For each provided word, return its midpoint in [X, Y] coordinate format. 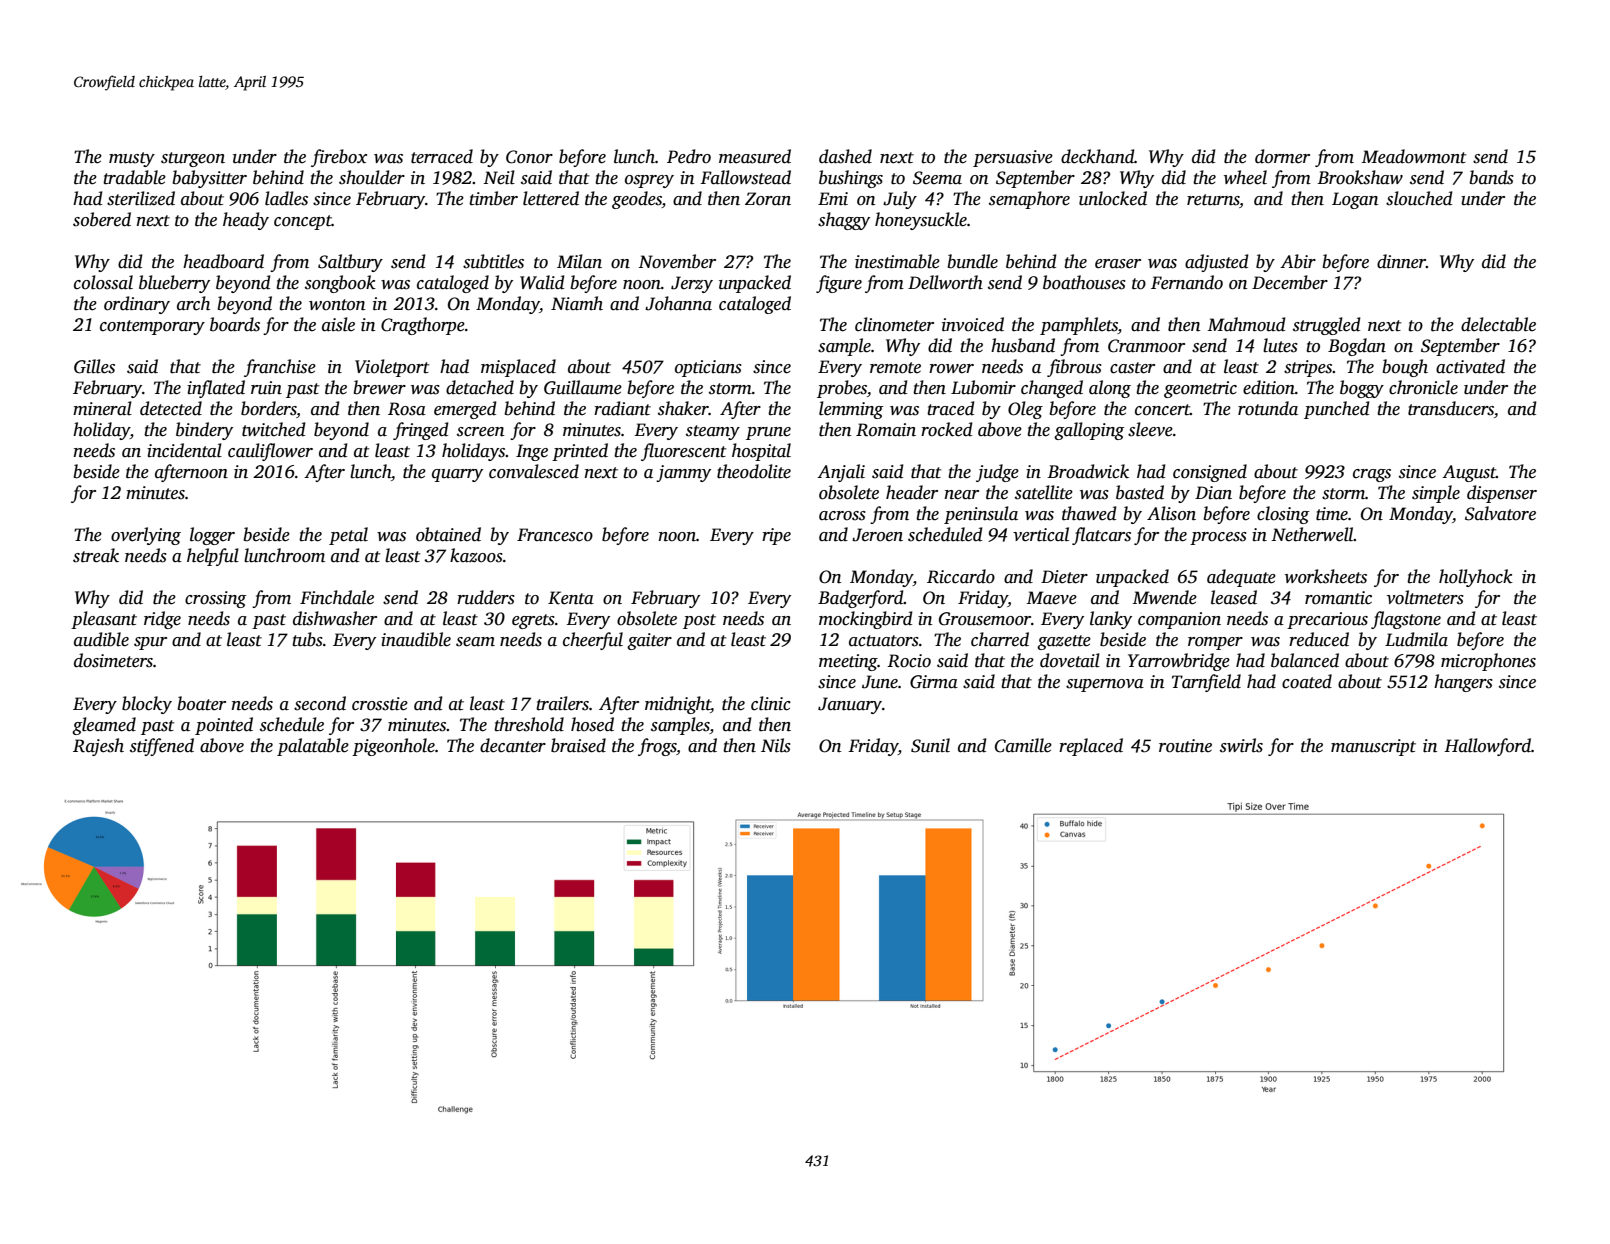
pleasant [104, 620]
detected [171, 408]
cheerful [593, 641]
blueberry [174, 284]
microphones [1488, 662]
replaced [1091, 747]
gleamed [104, 726]
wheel [1245, 177]
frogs [657, 747]
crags [1372, 475]
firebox [339, 158]
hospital [761, 452]
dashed [845, 156]
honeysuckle [921, 221]
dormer [1282, 156]
